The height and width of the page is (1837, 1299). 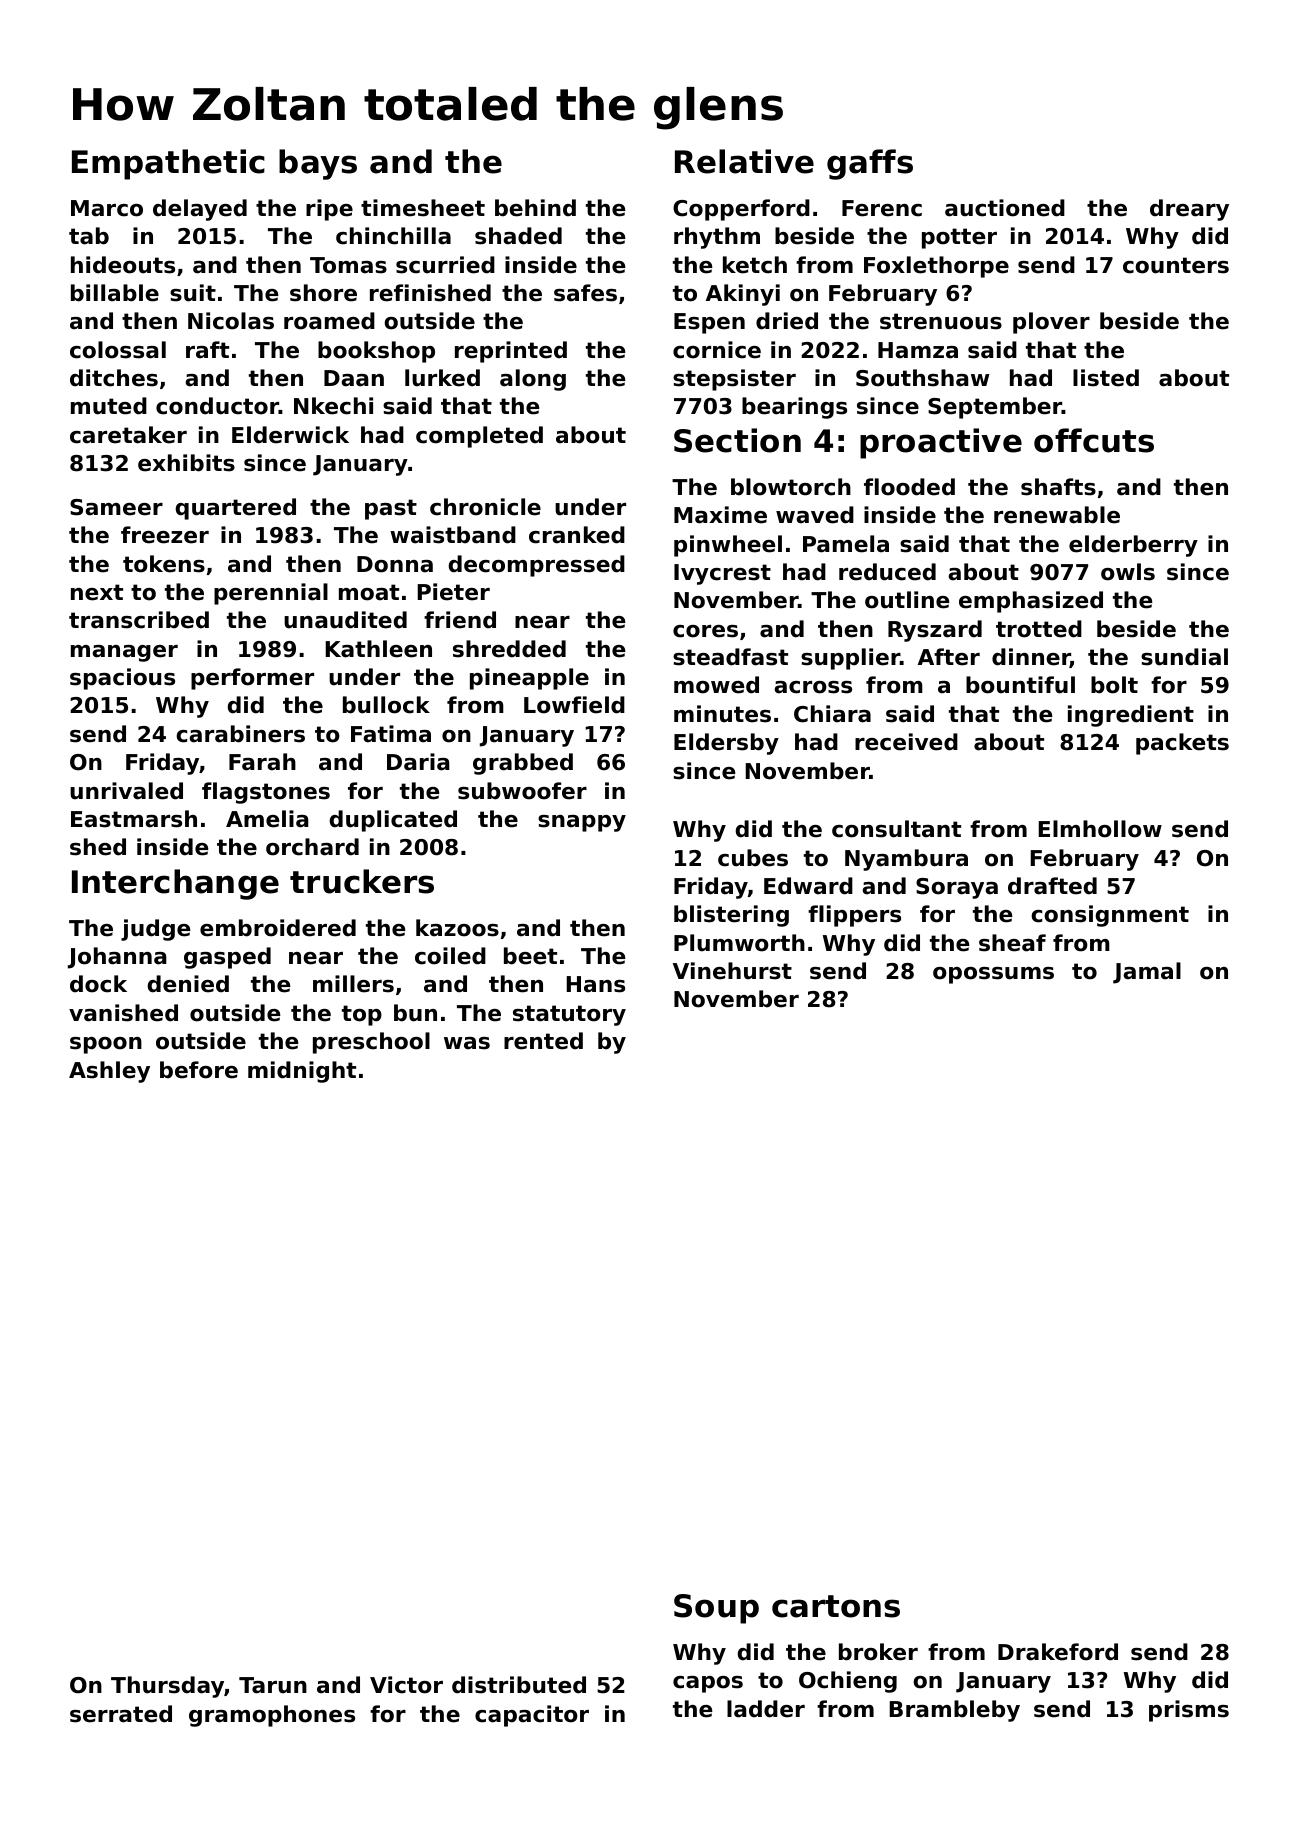 I want to click on Soup, so click(x=716, y=1609).
